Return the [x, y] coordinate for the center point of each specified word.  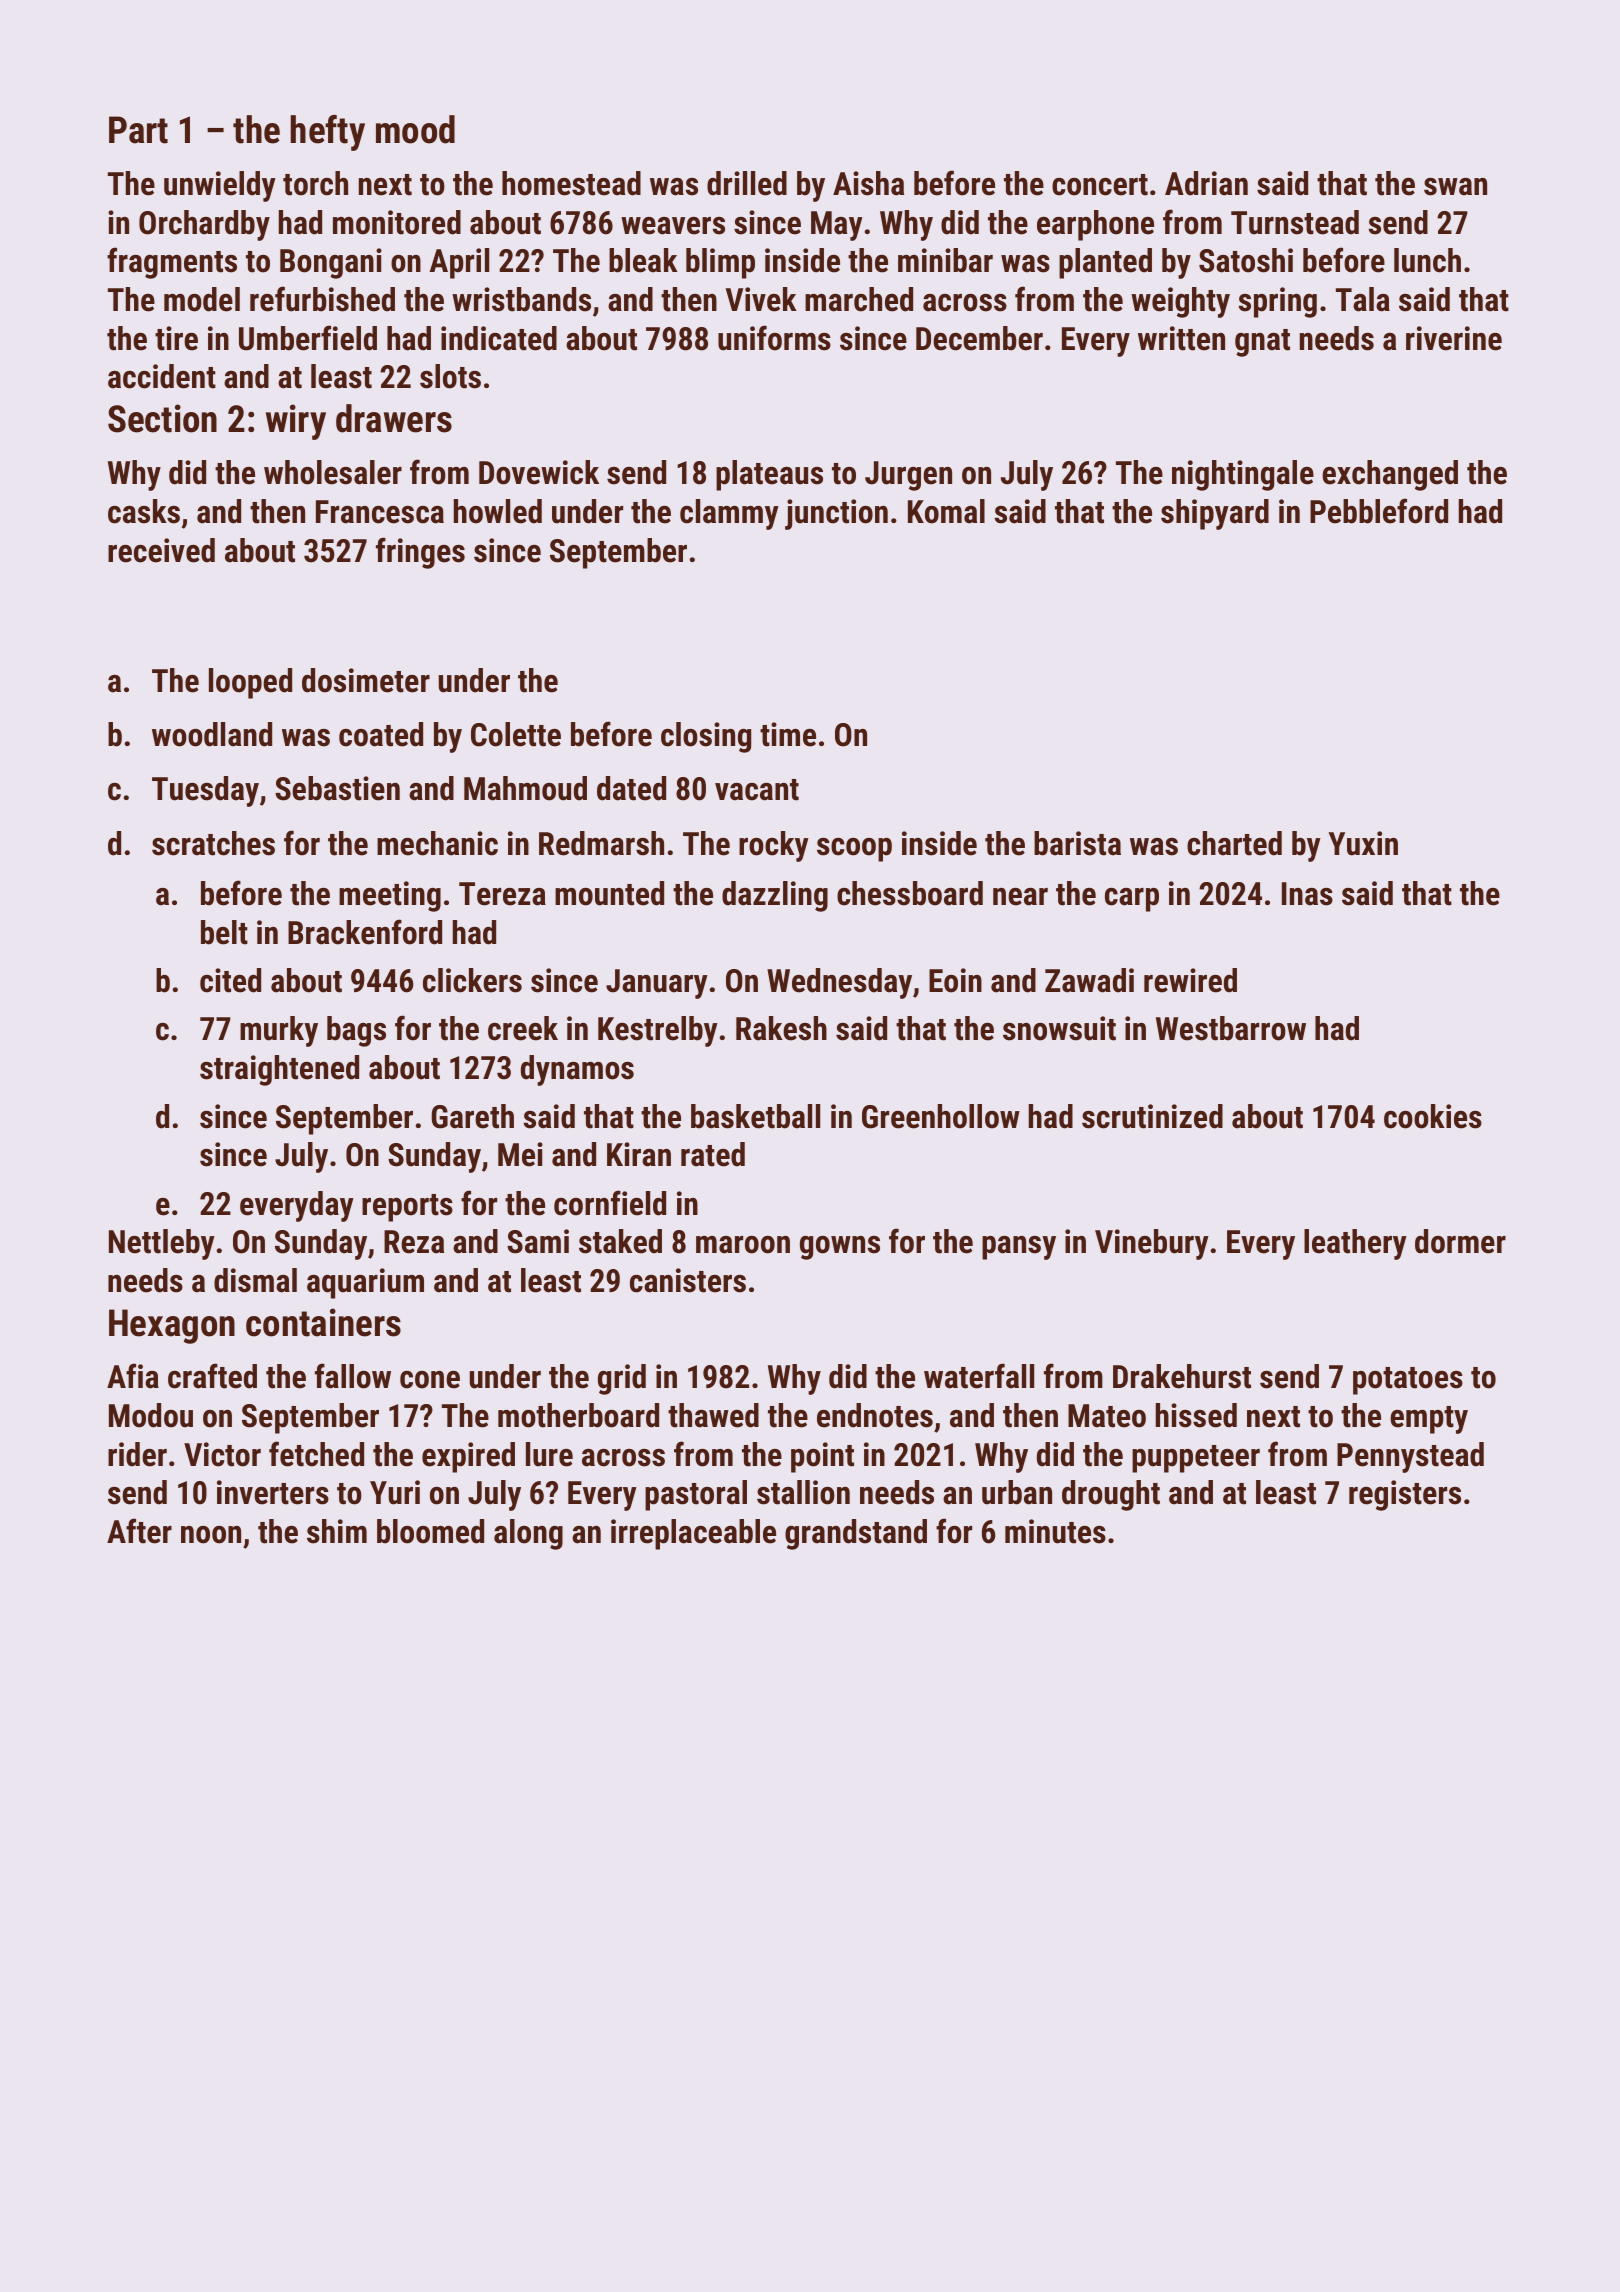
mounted [609, 893]
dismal [255, 1280]
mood [415, 129]
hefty [327, 133]
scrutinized [1152, 1116]
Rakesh [781, 1028]
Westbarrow [1231, 1028]
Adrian [1206, 183]
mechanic [437, 843]
